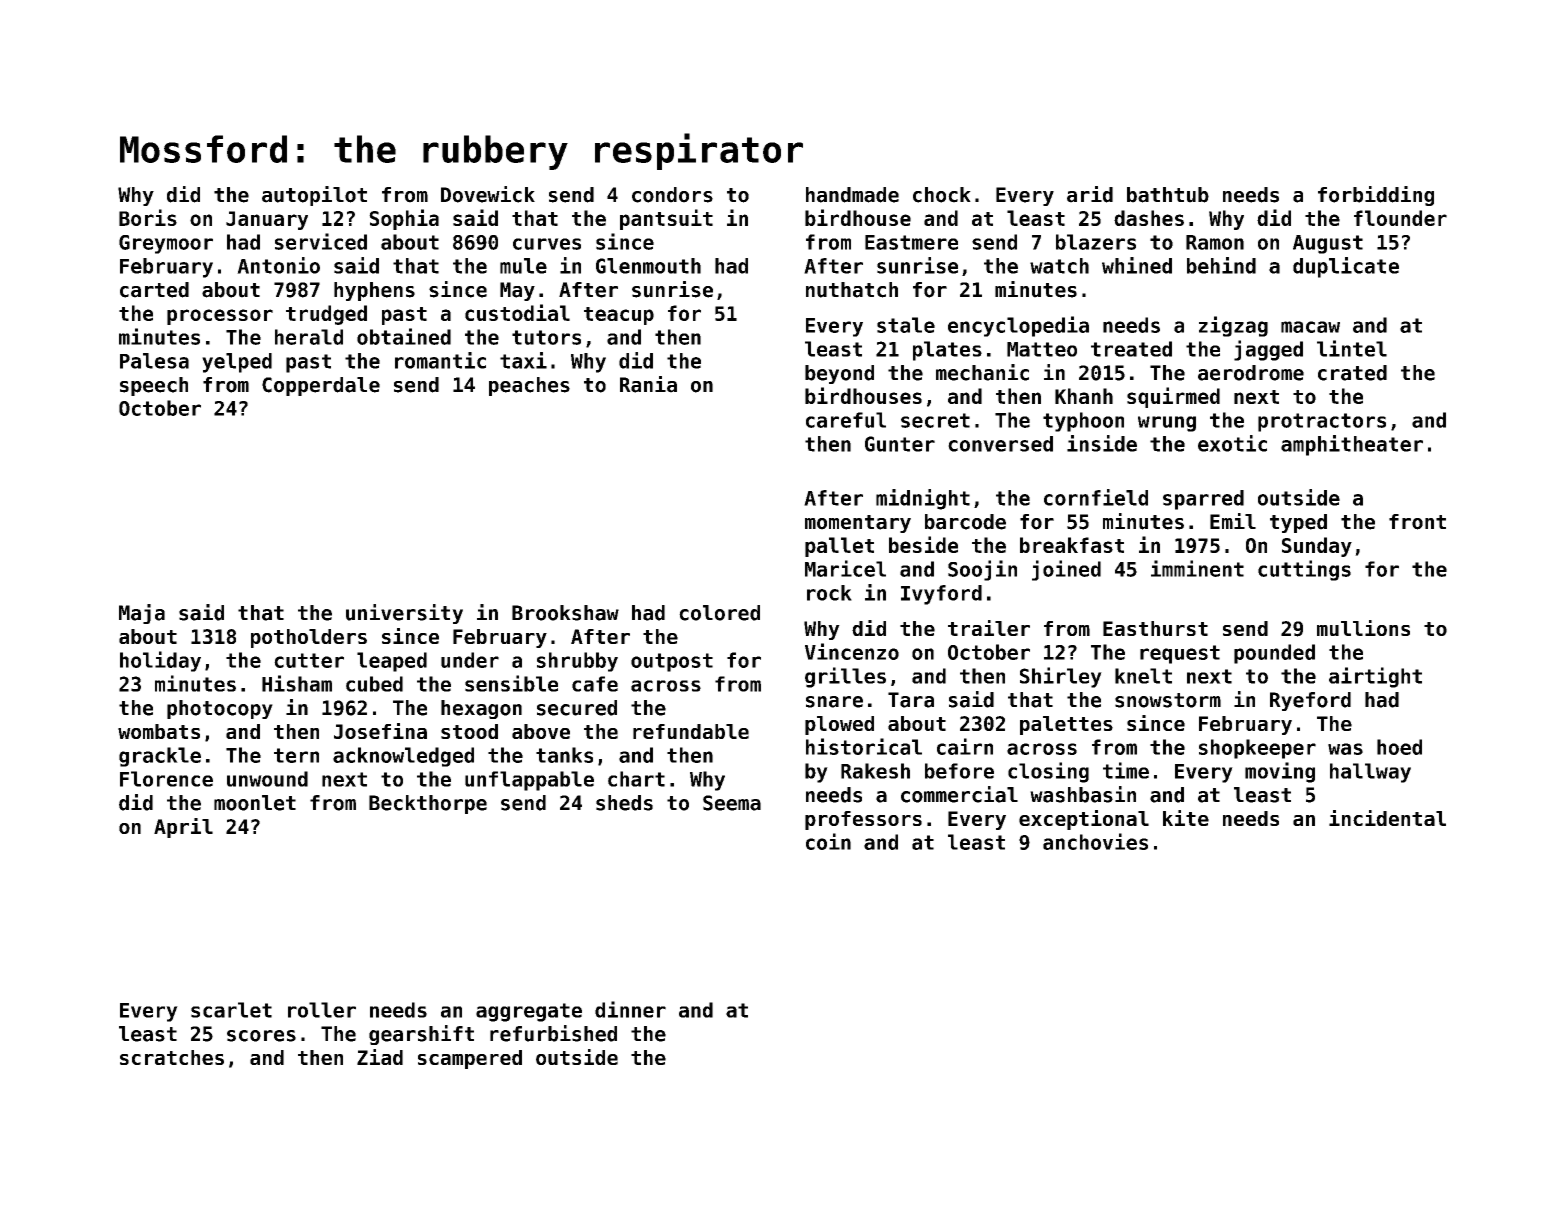  What do you see at coordinates (404, 614) in the document?
I see `university` at bounding box center [404, 614].
